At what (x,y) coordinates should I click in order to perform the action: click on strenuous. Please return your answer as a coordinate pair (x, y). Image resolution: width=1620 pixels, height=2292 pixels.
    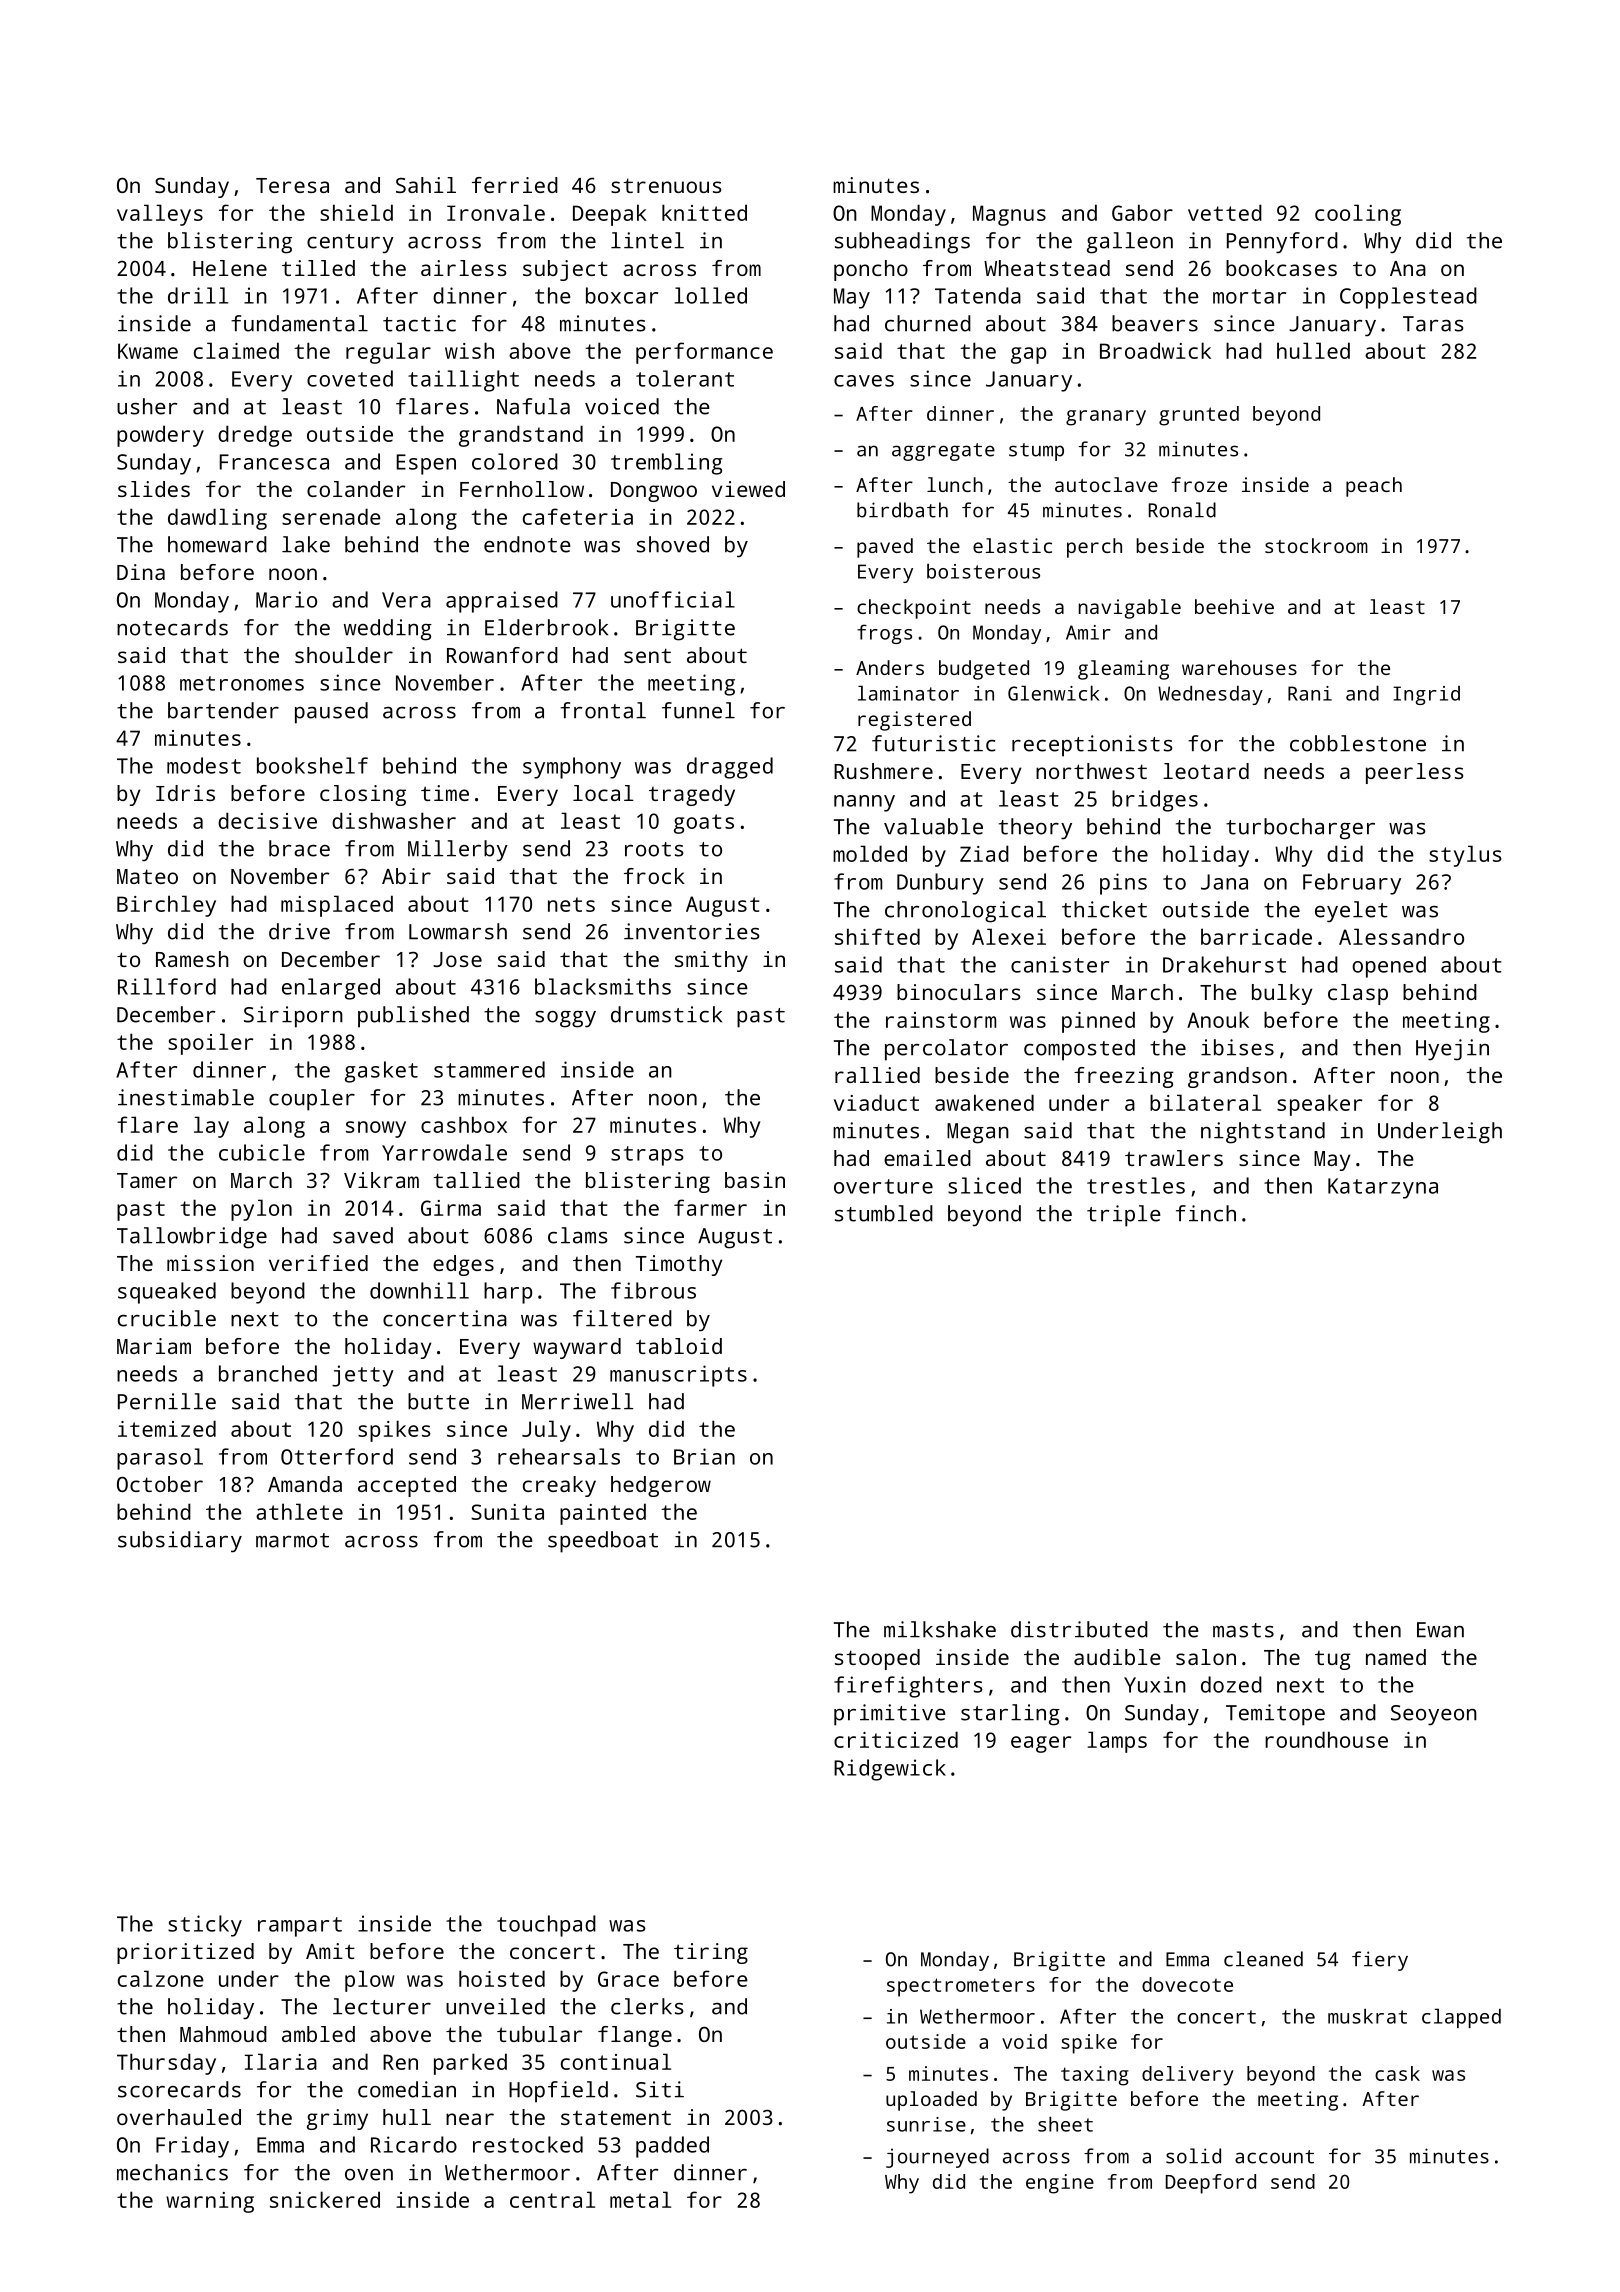
    Looking at the image, I should click on (666, 185).
